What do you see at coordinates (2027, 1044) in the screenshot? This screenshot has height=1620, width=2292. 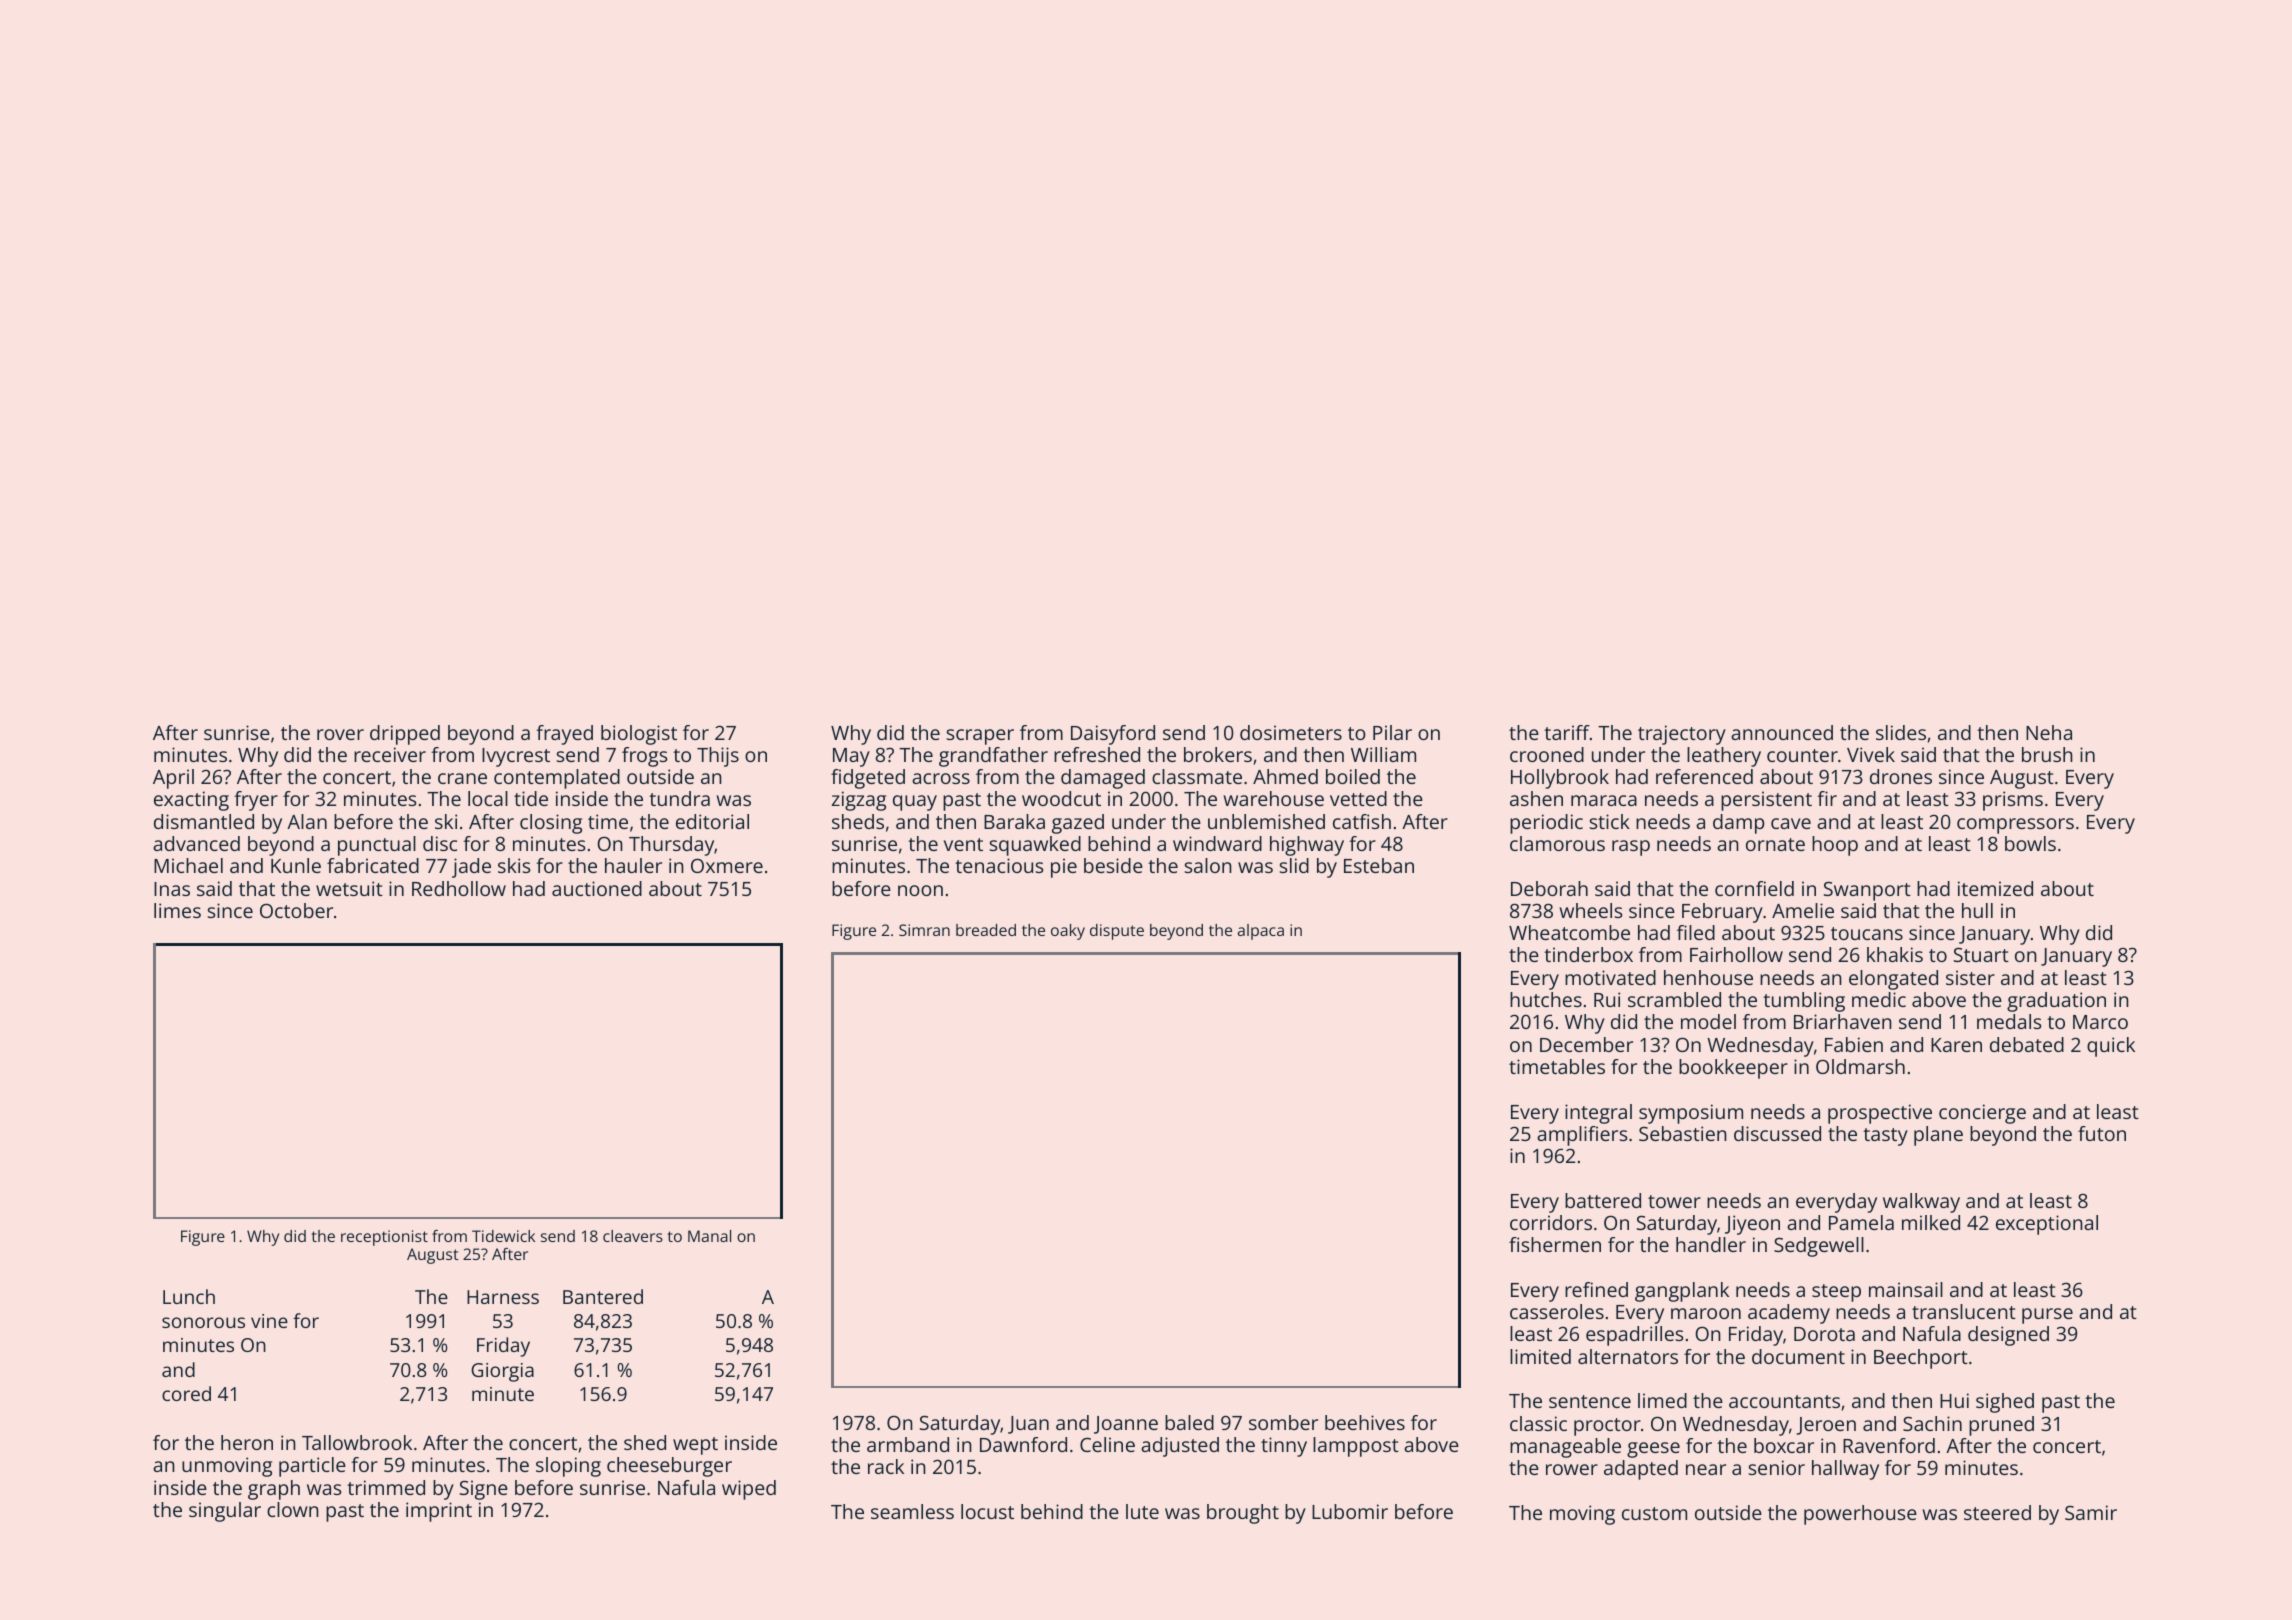 I see `debated` at bounding box center [2027, 1044].
